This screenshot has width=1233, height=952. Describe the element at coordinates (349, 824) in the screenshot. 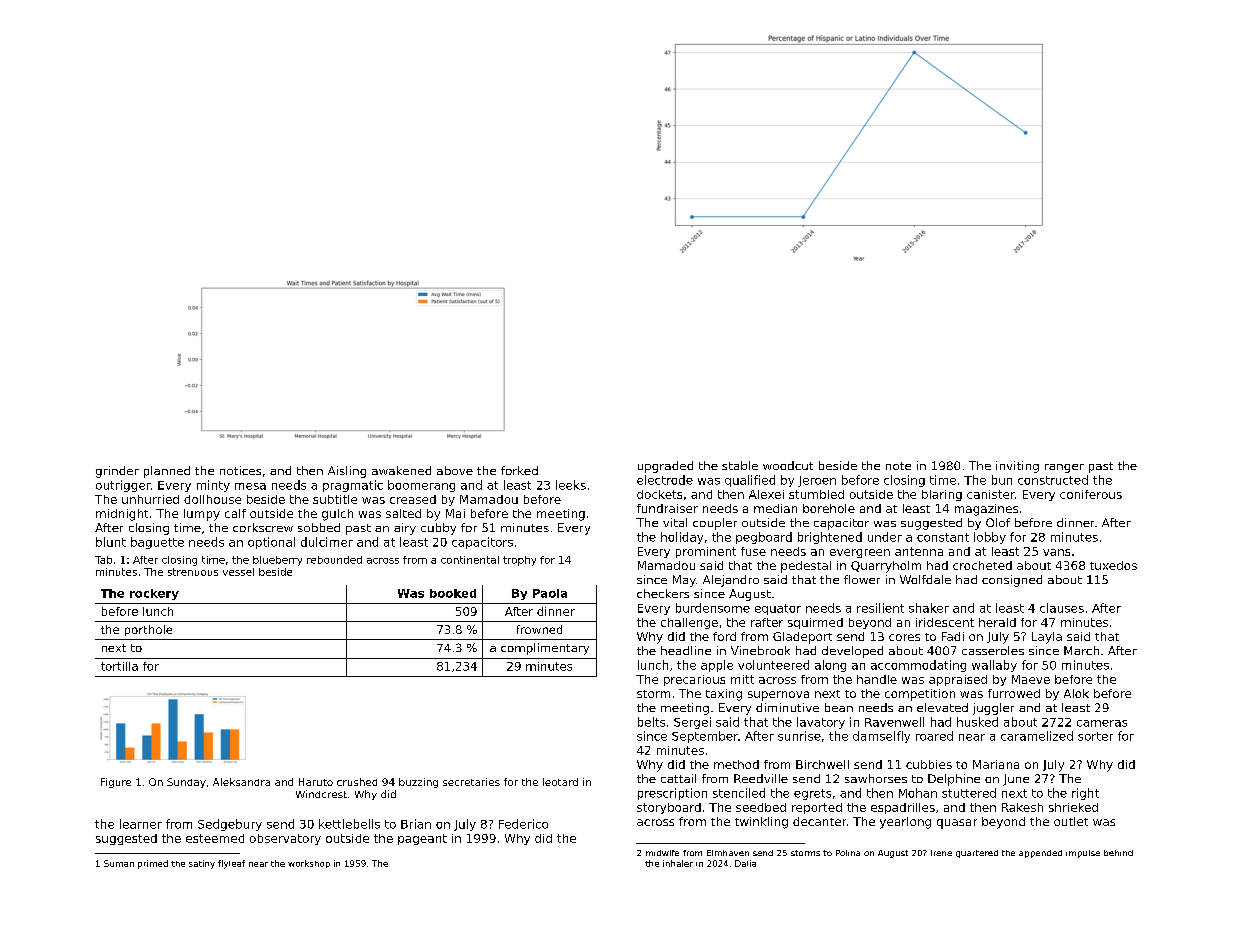

I see `kettlebells` at that location.
